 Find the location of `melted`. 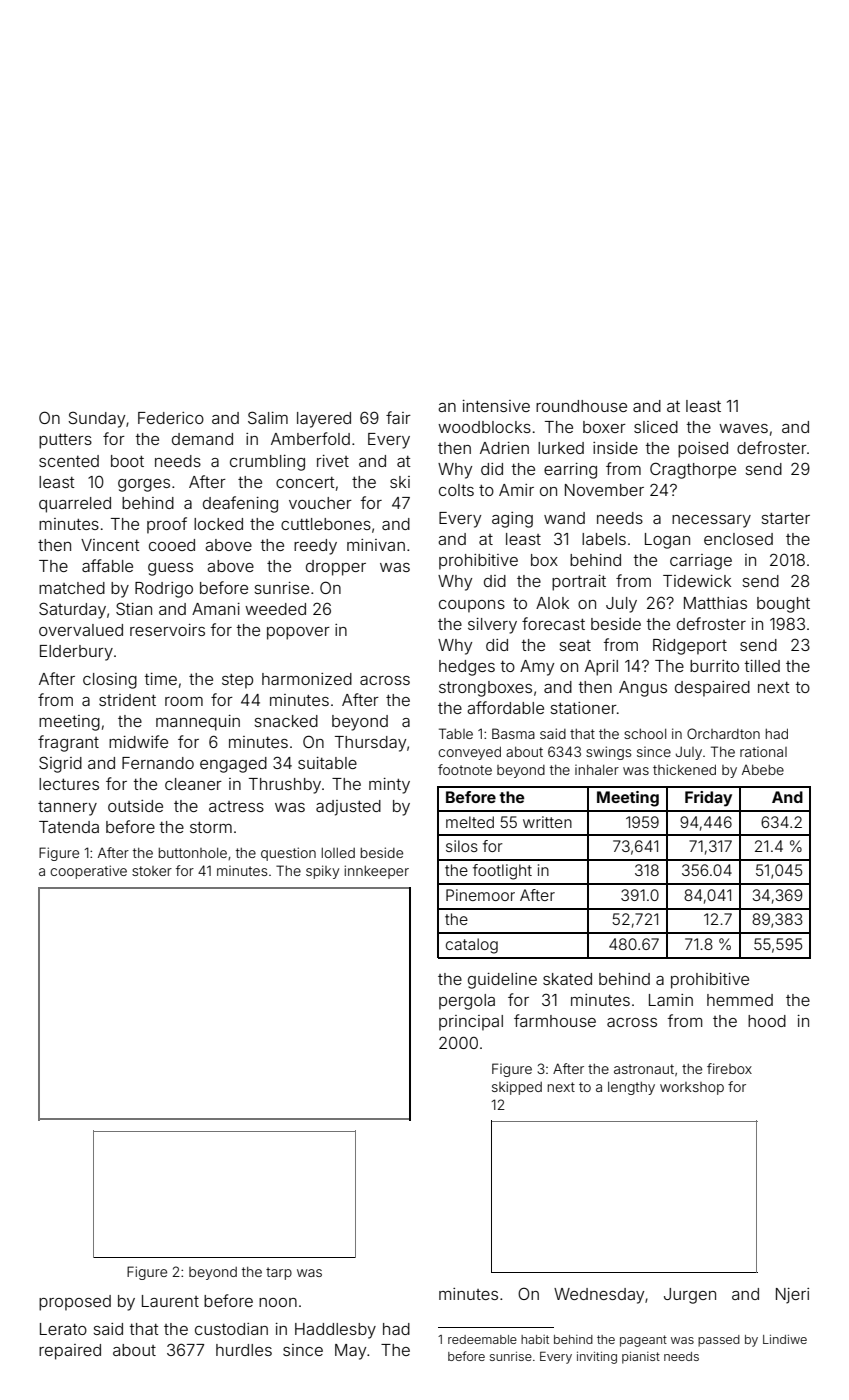

melted is located at coordinates (470, 822).
